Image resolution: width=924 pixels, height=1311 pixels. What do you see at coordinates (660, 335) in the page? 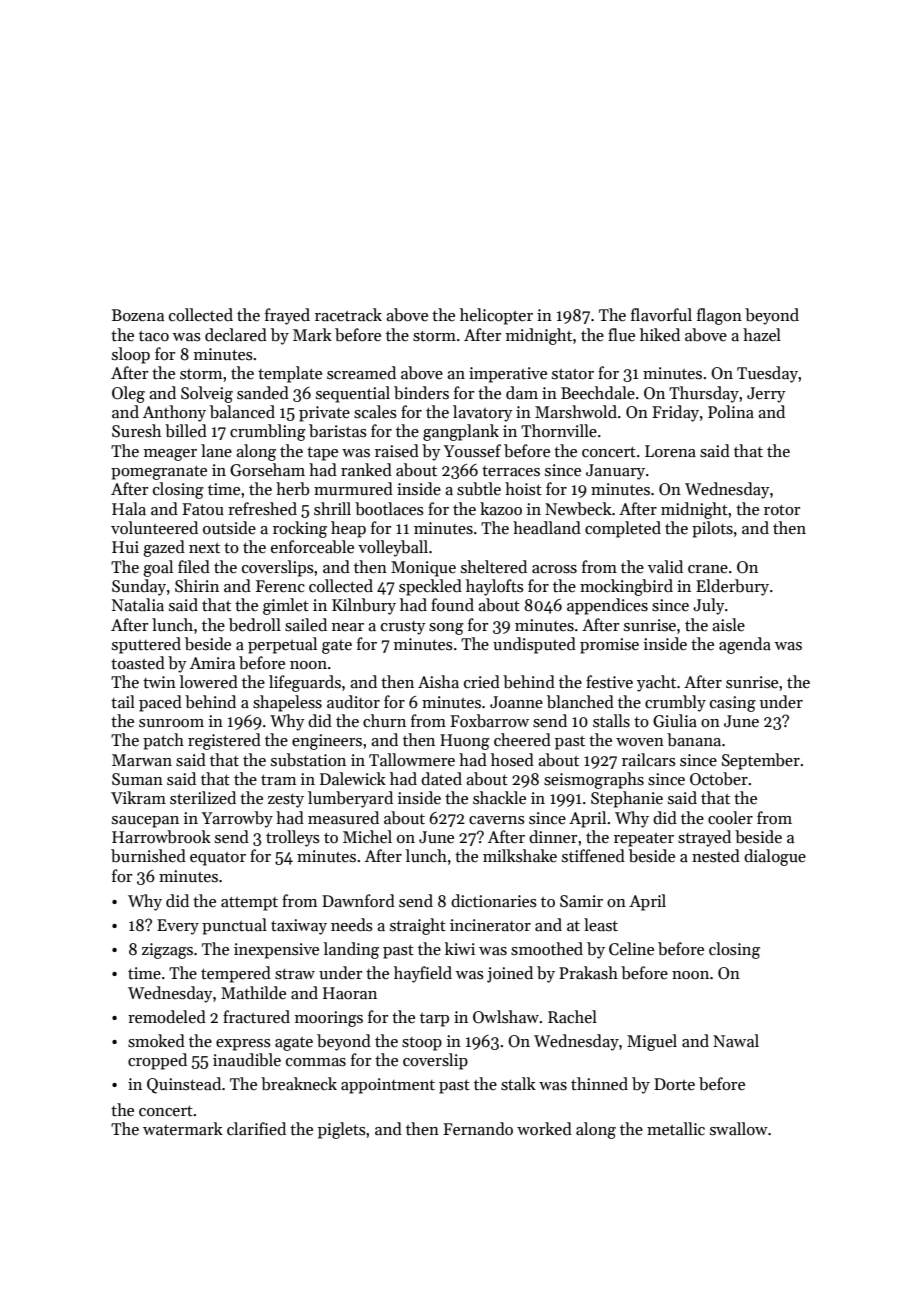
I see `hiked` at bounding box center [660, 335].
